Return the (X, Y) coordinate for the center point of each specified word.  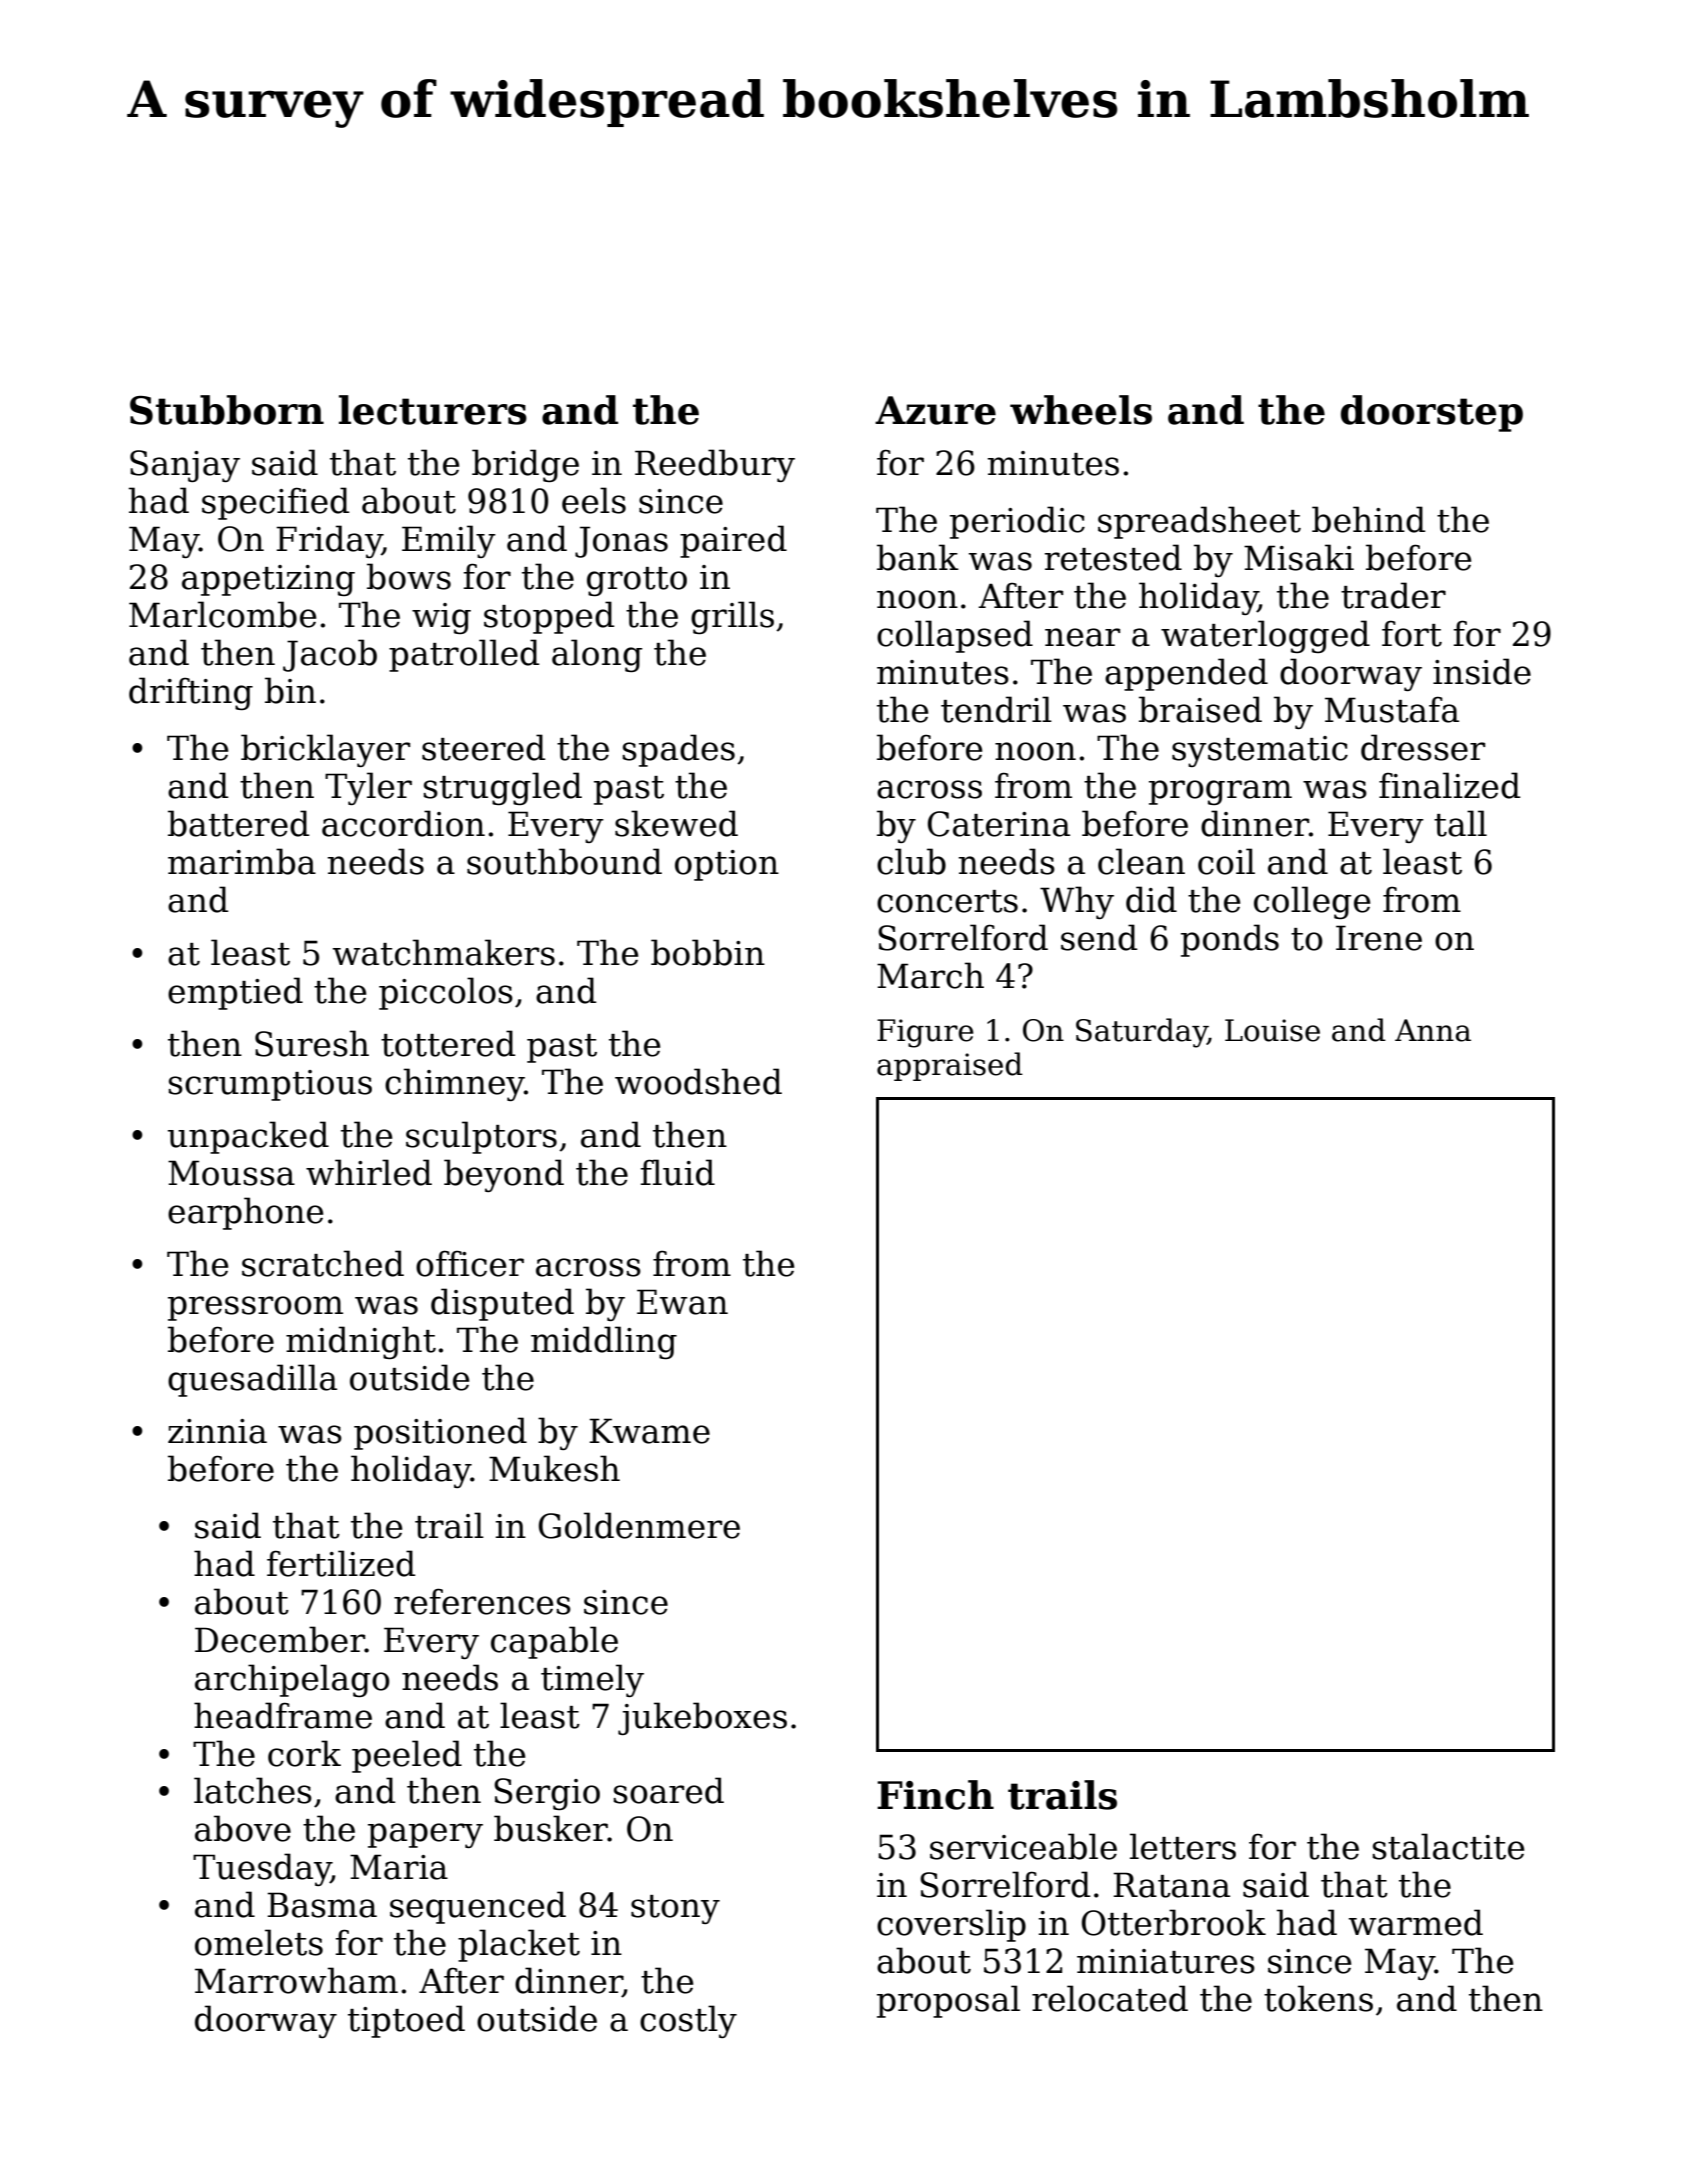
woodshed (698, 1081)
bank (918, 557)
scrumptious (270, 1085)
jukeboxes (702, 1718)
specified (275, 503)
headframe (283, 1715)
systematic (1260, 751)
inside (1482, 671)
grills (732, 617)
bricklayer (325, 750)
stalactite (1448, 1846)
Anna (1433, 1030)
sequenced (478, 1907)
